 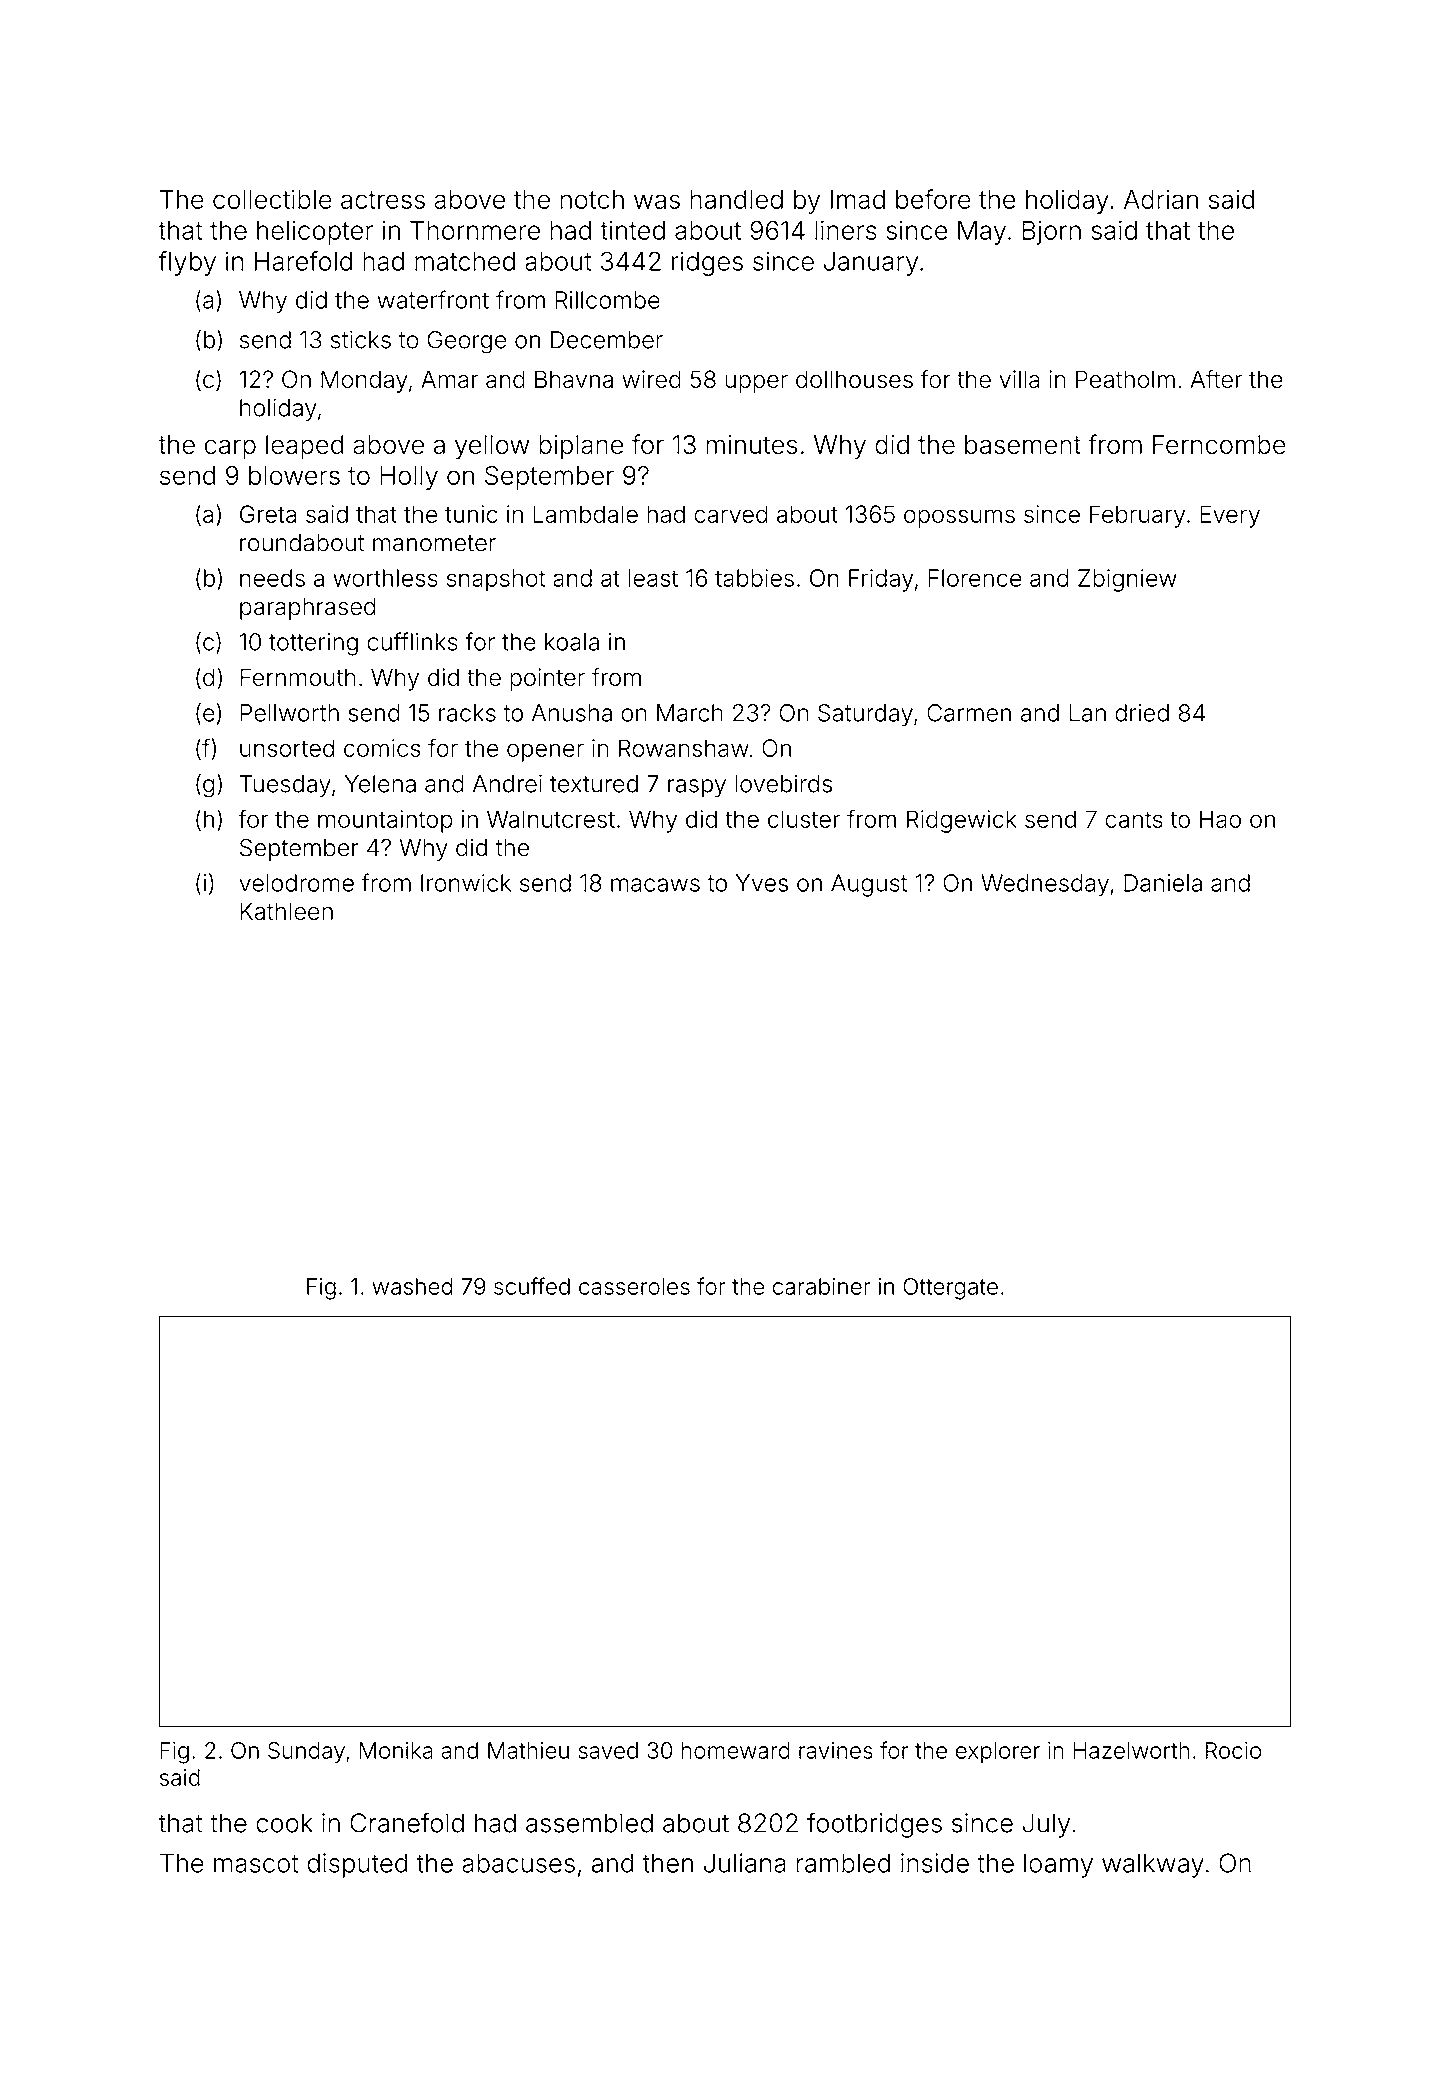 I want to click on August, so click(x=869, y=885).
